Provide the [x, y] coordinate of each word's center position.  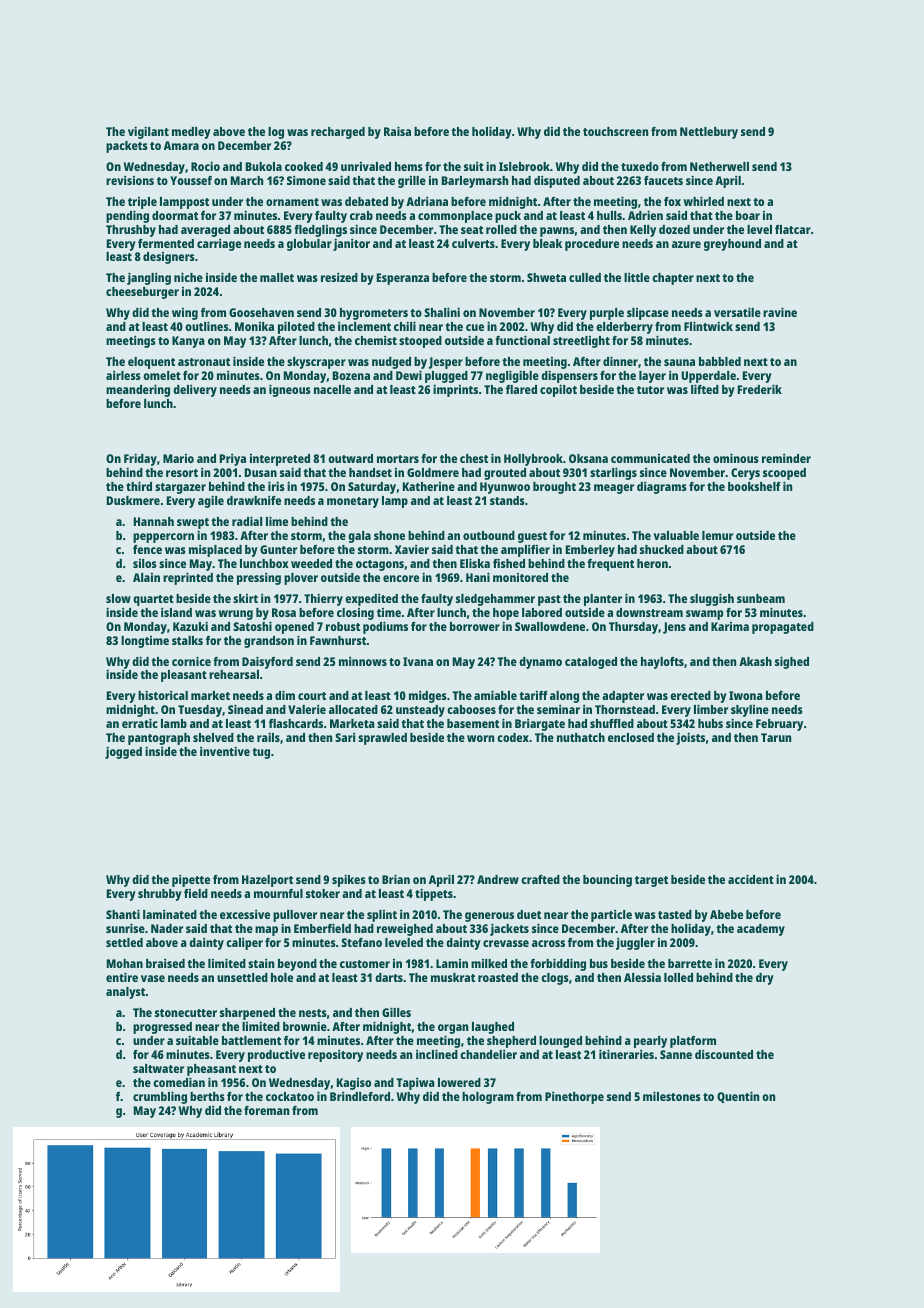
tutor [650, 390]
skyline [750, 712]
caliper [244, 944]
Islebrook [524, 166]
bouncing [607, 881]
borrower [475, 626]
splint [382, 916]
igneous [290, 390]
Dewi [409, 375]
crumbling [160, 1097]
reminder [786, 458]
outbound [489, 535]
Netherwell [719, 166]
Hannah [154, 521]
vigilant [148, 132]
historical [163, 695]
